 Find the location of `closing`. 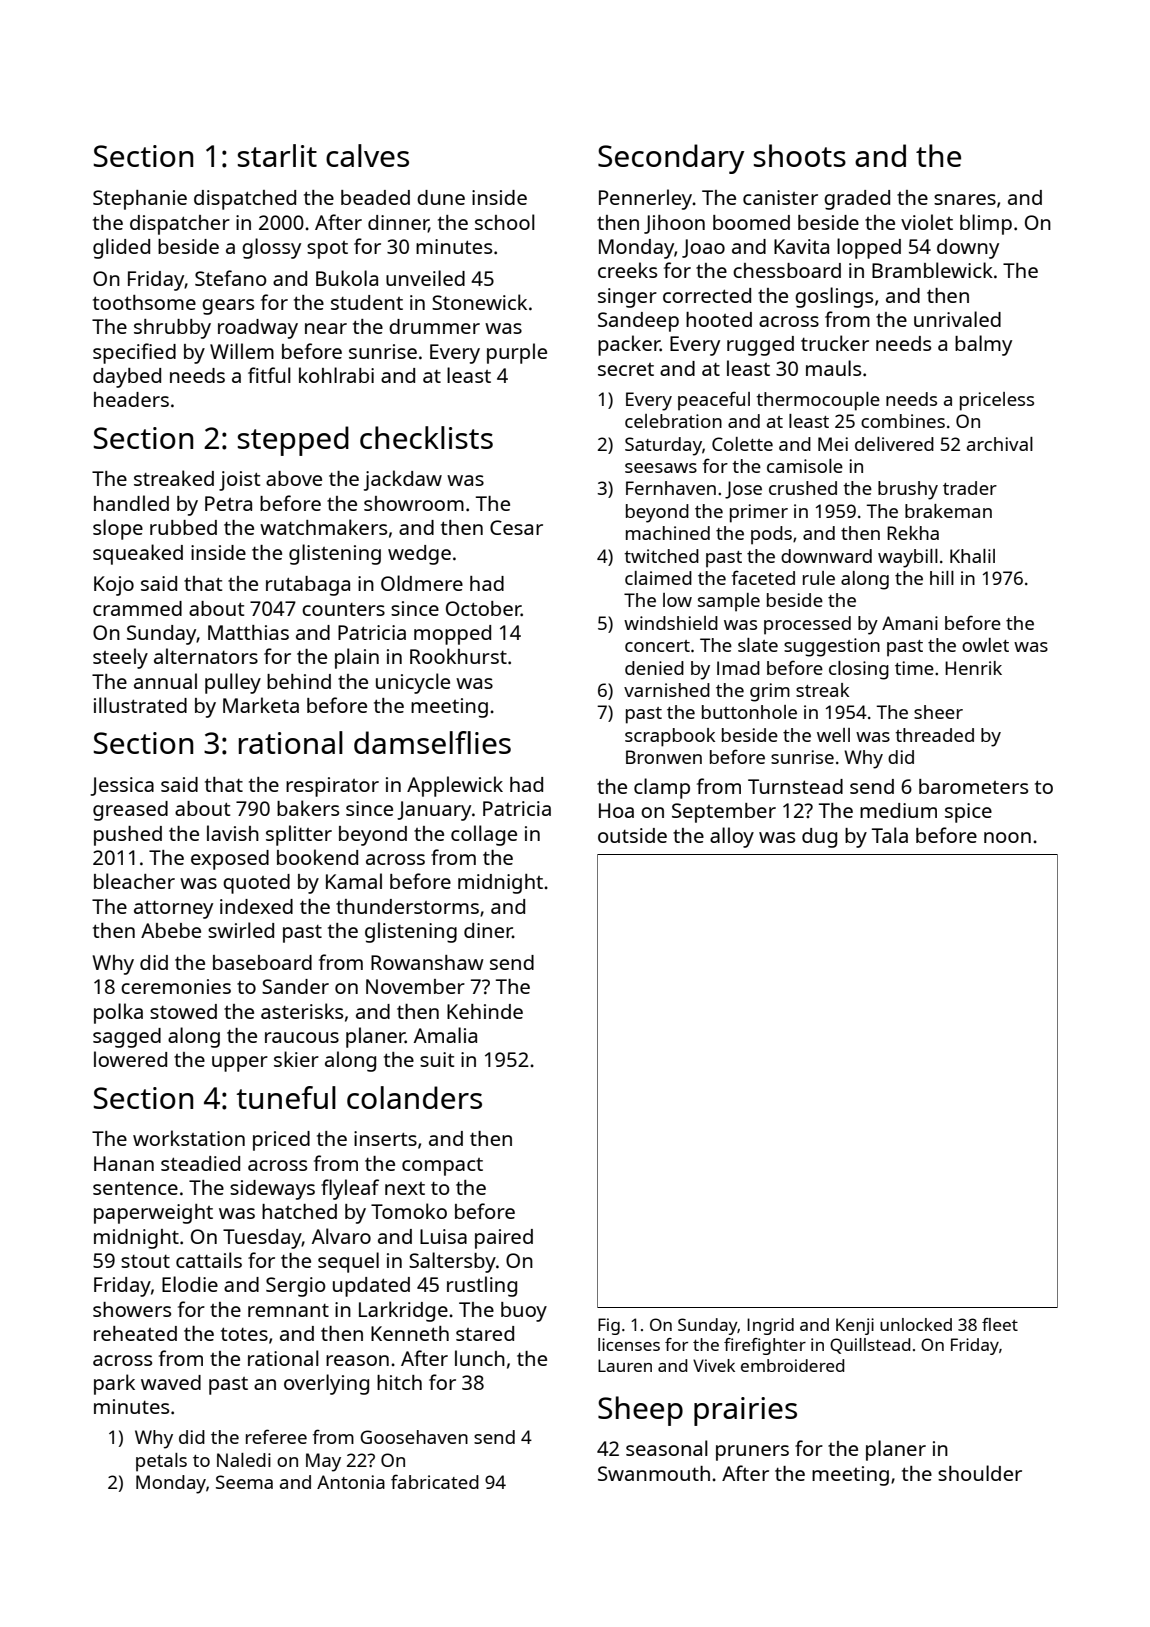

closing is located at coordinates (859, 670).
